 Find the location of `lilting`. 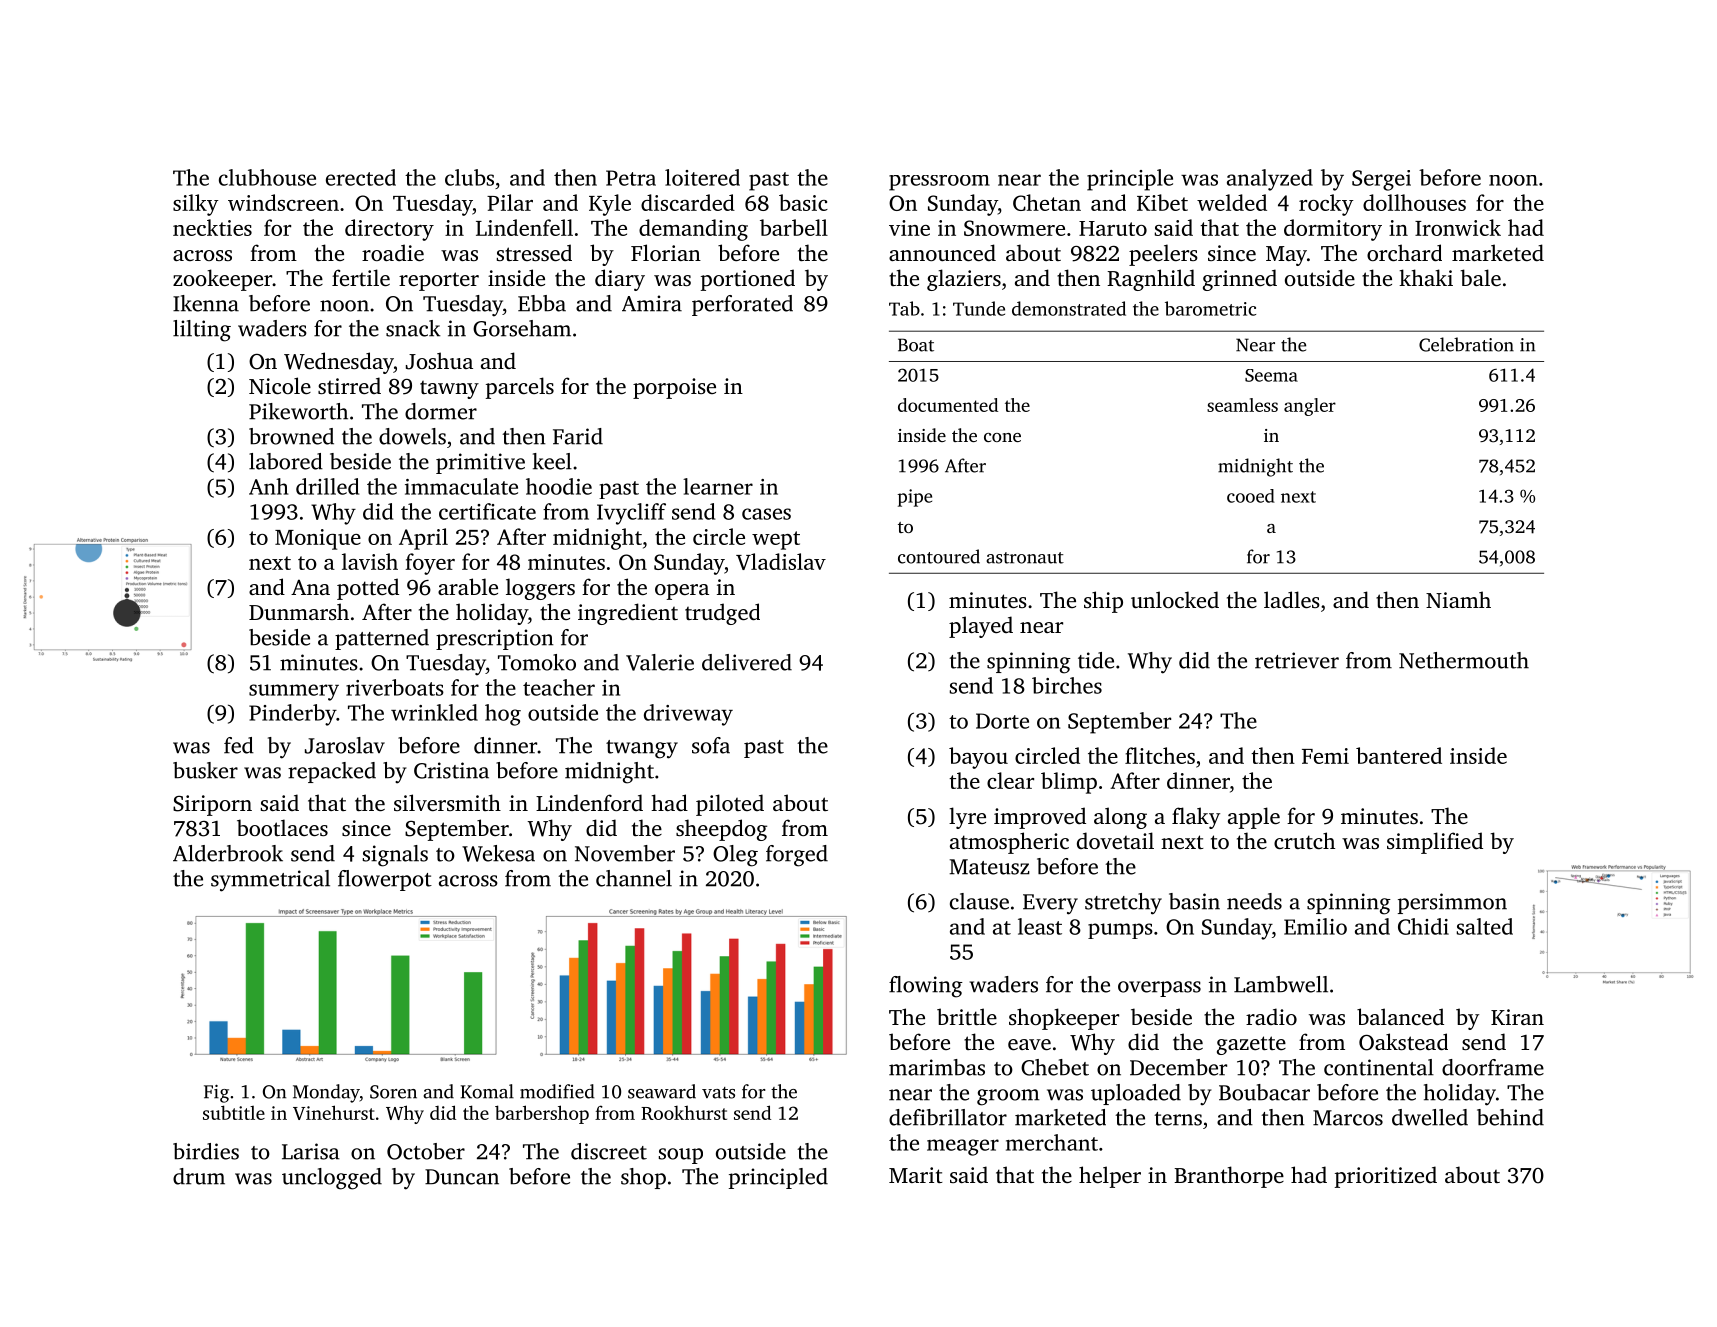

lilting is located at coordinates (202, 331).
